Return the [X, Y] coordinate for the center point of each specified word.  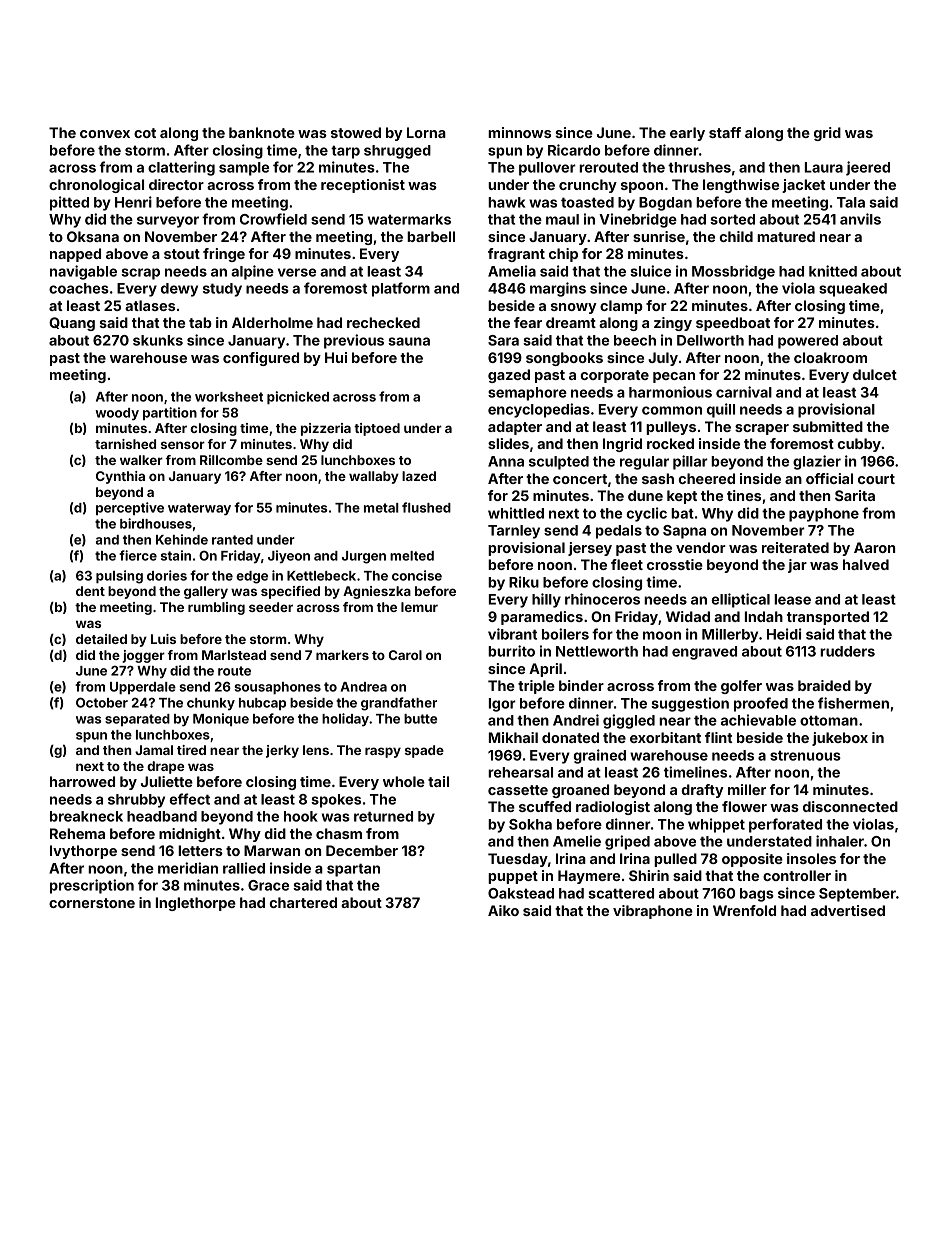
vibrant [512, 634]
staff [725, 132]
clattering [181, 168]
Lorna [426, 132]
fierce [138, 555]
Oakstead [521, 893]
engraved [704, 653]
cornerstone [92, 903]
